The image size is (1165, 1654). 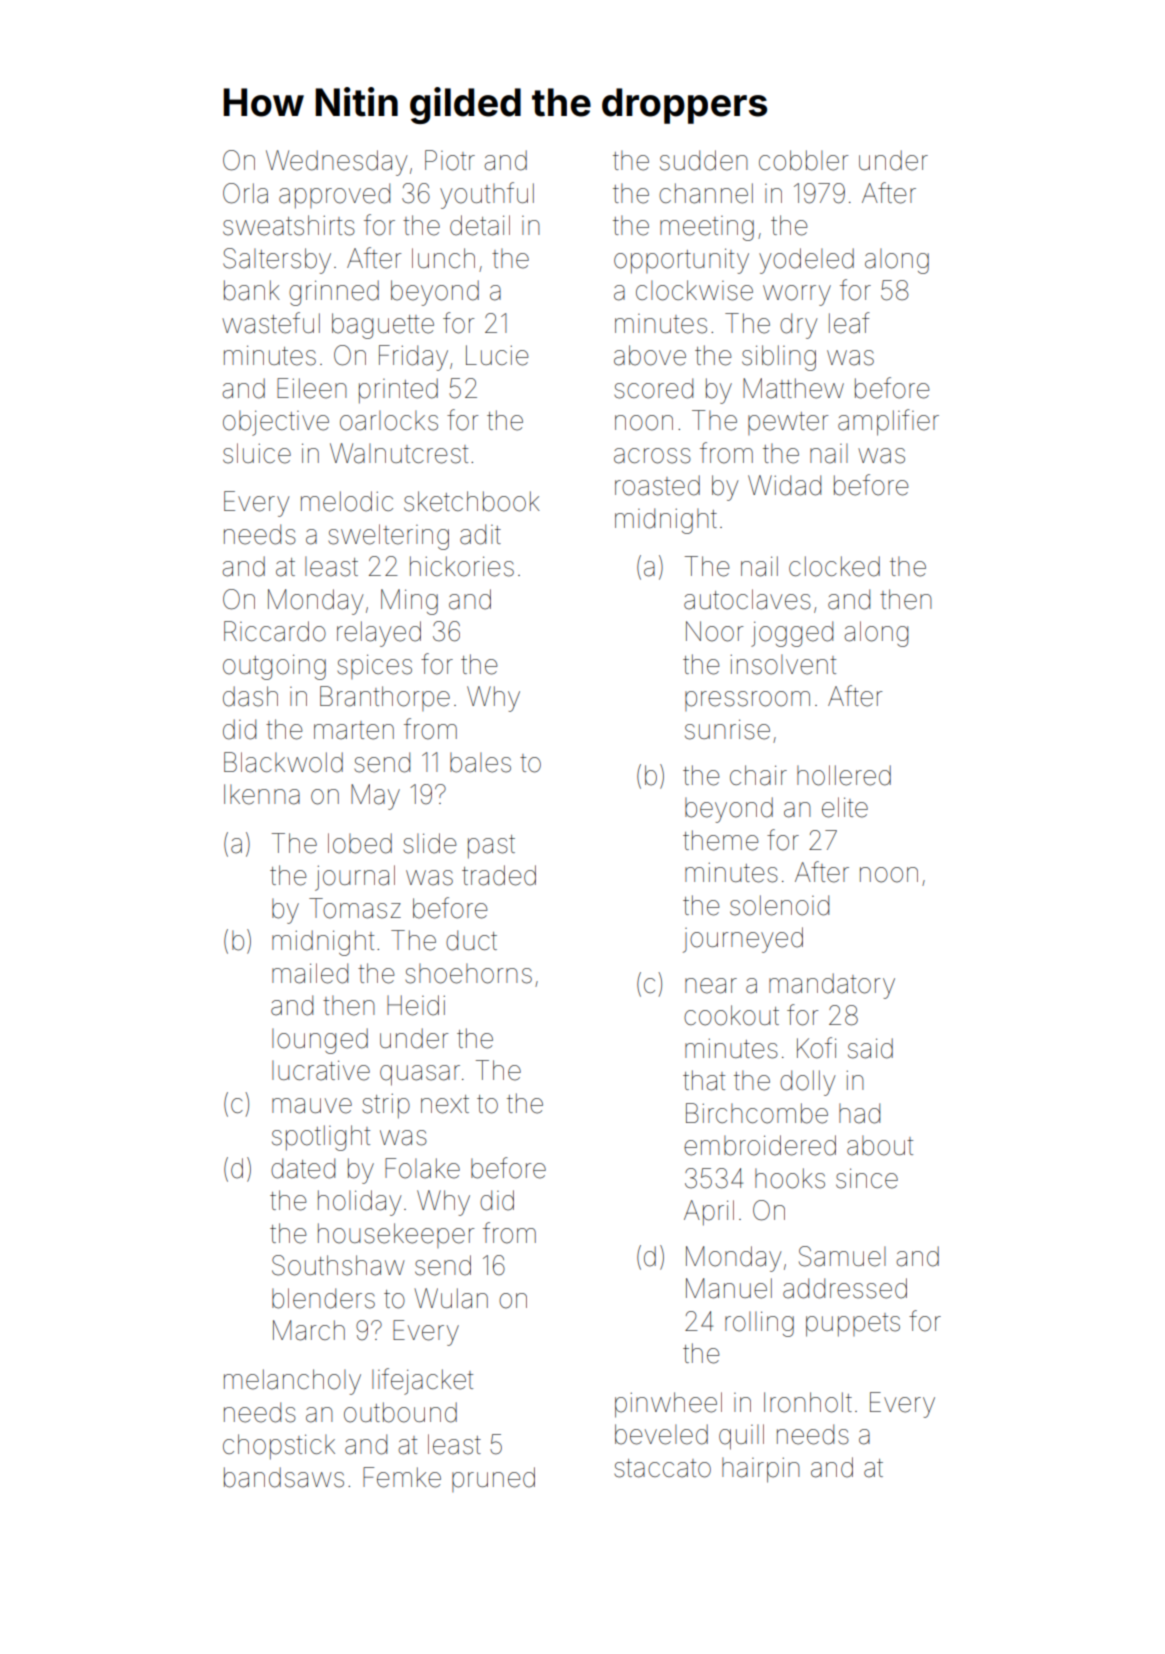 What do you see at coordinates (398, 391) in the screenshot?
I see `printed` at bounding box center [398, 391].
